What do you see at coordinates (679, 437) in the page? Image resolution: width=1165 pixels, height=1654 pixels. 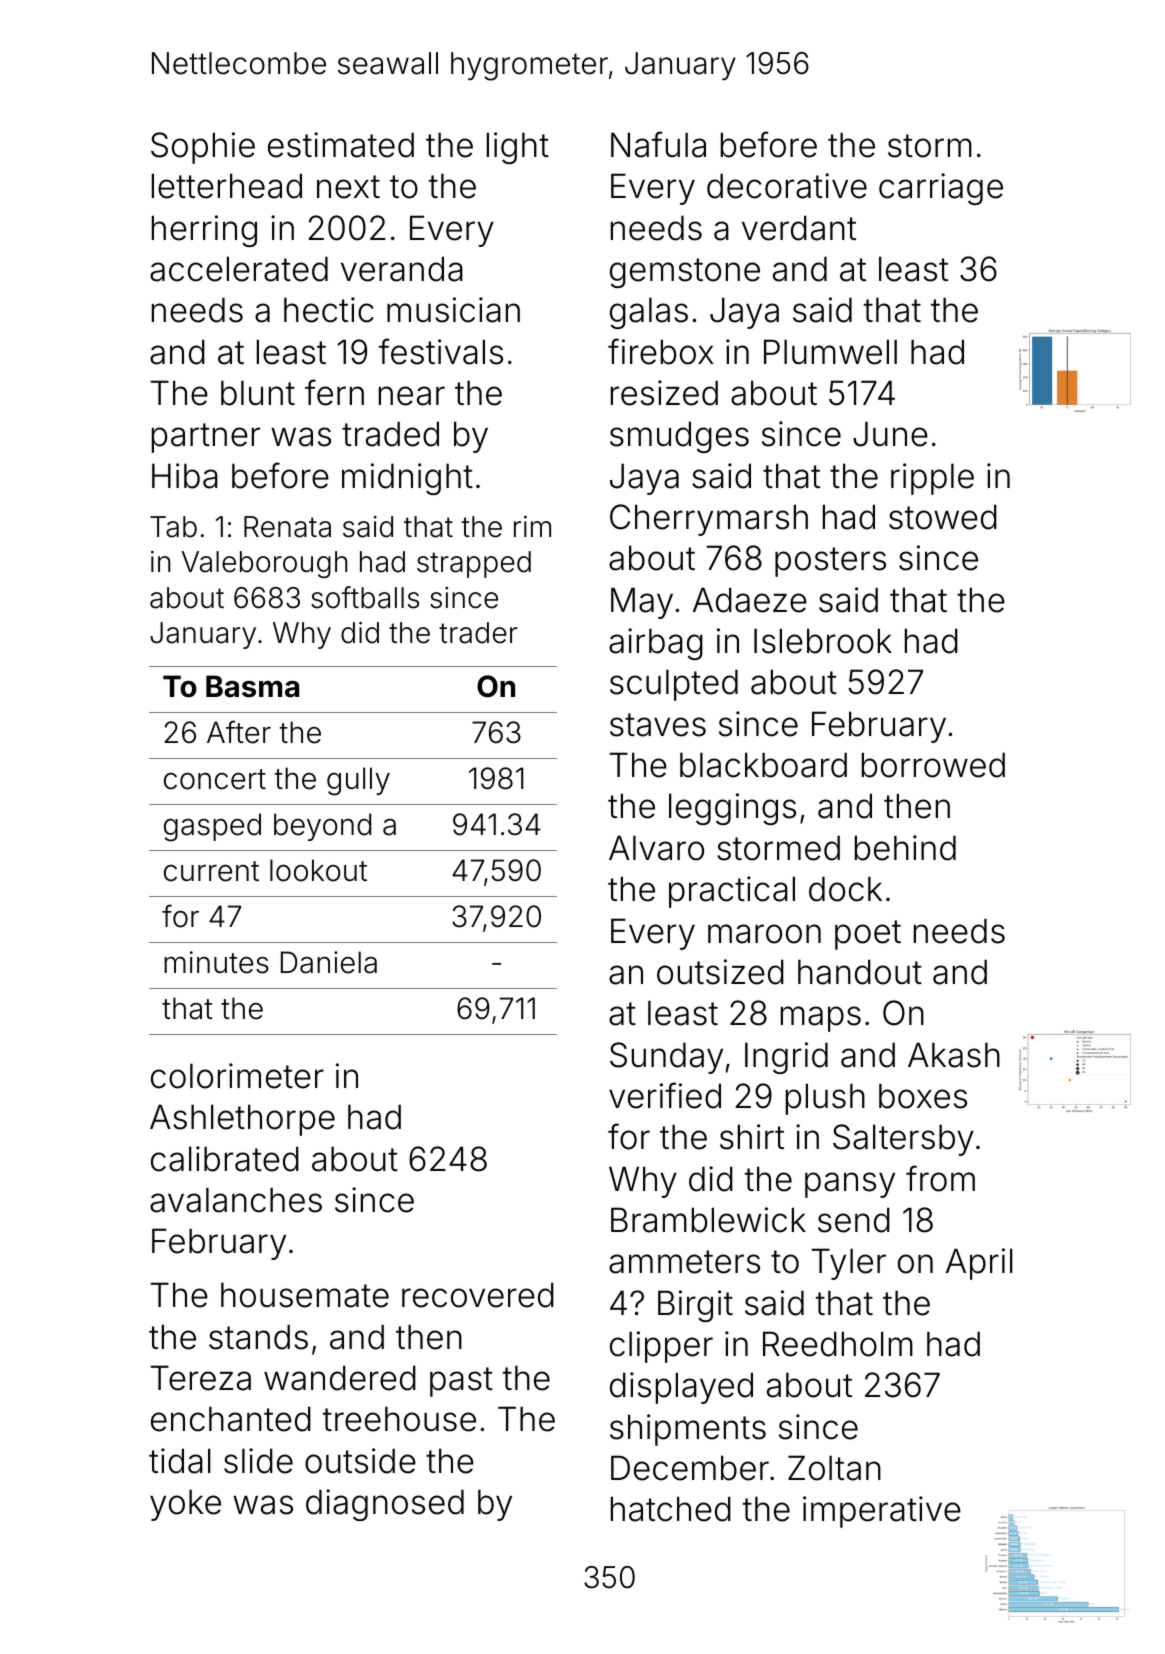 I see `smudges` at bounding box center [679, 437].
